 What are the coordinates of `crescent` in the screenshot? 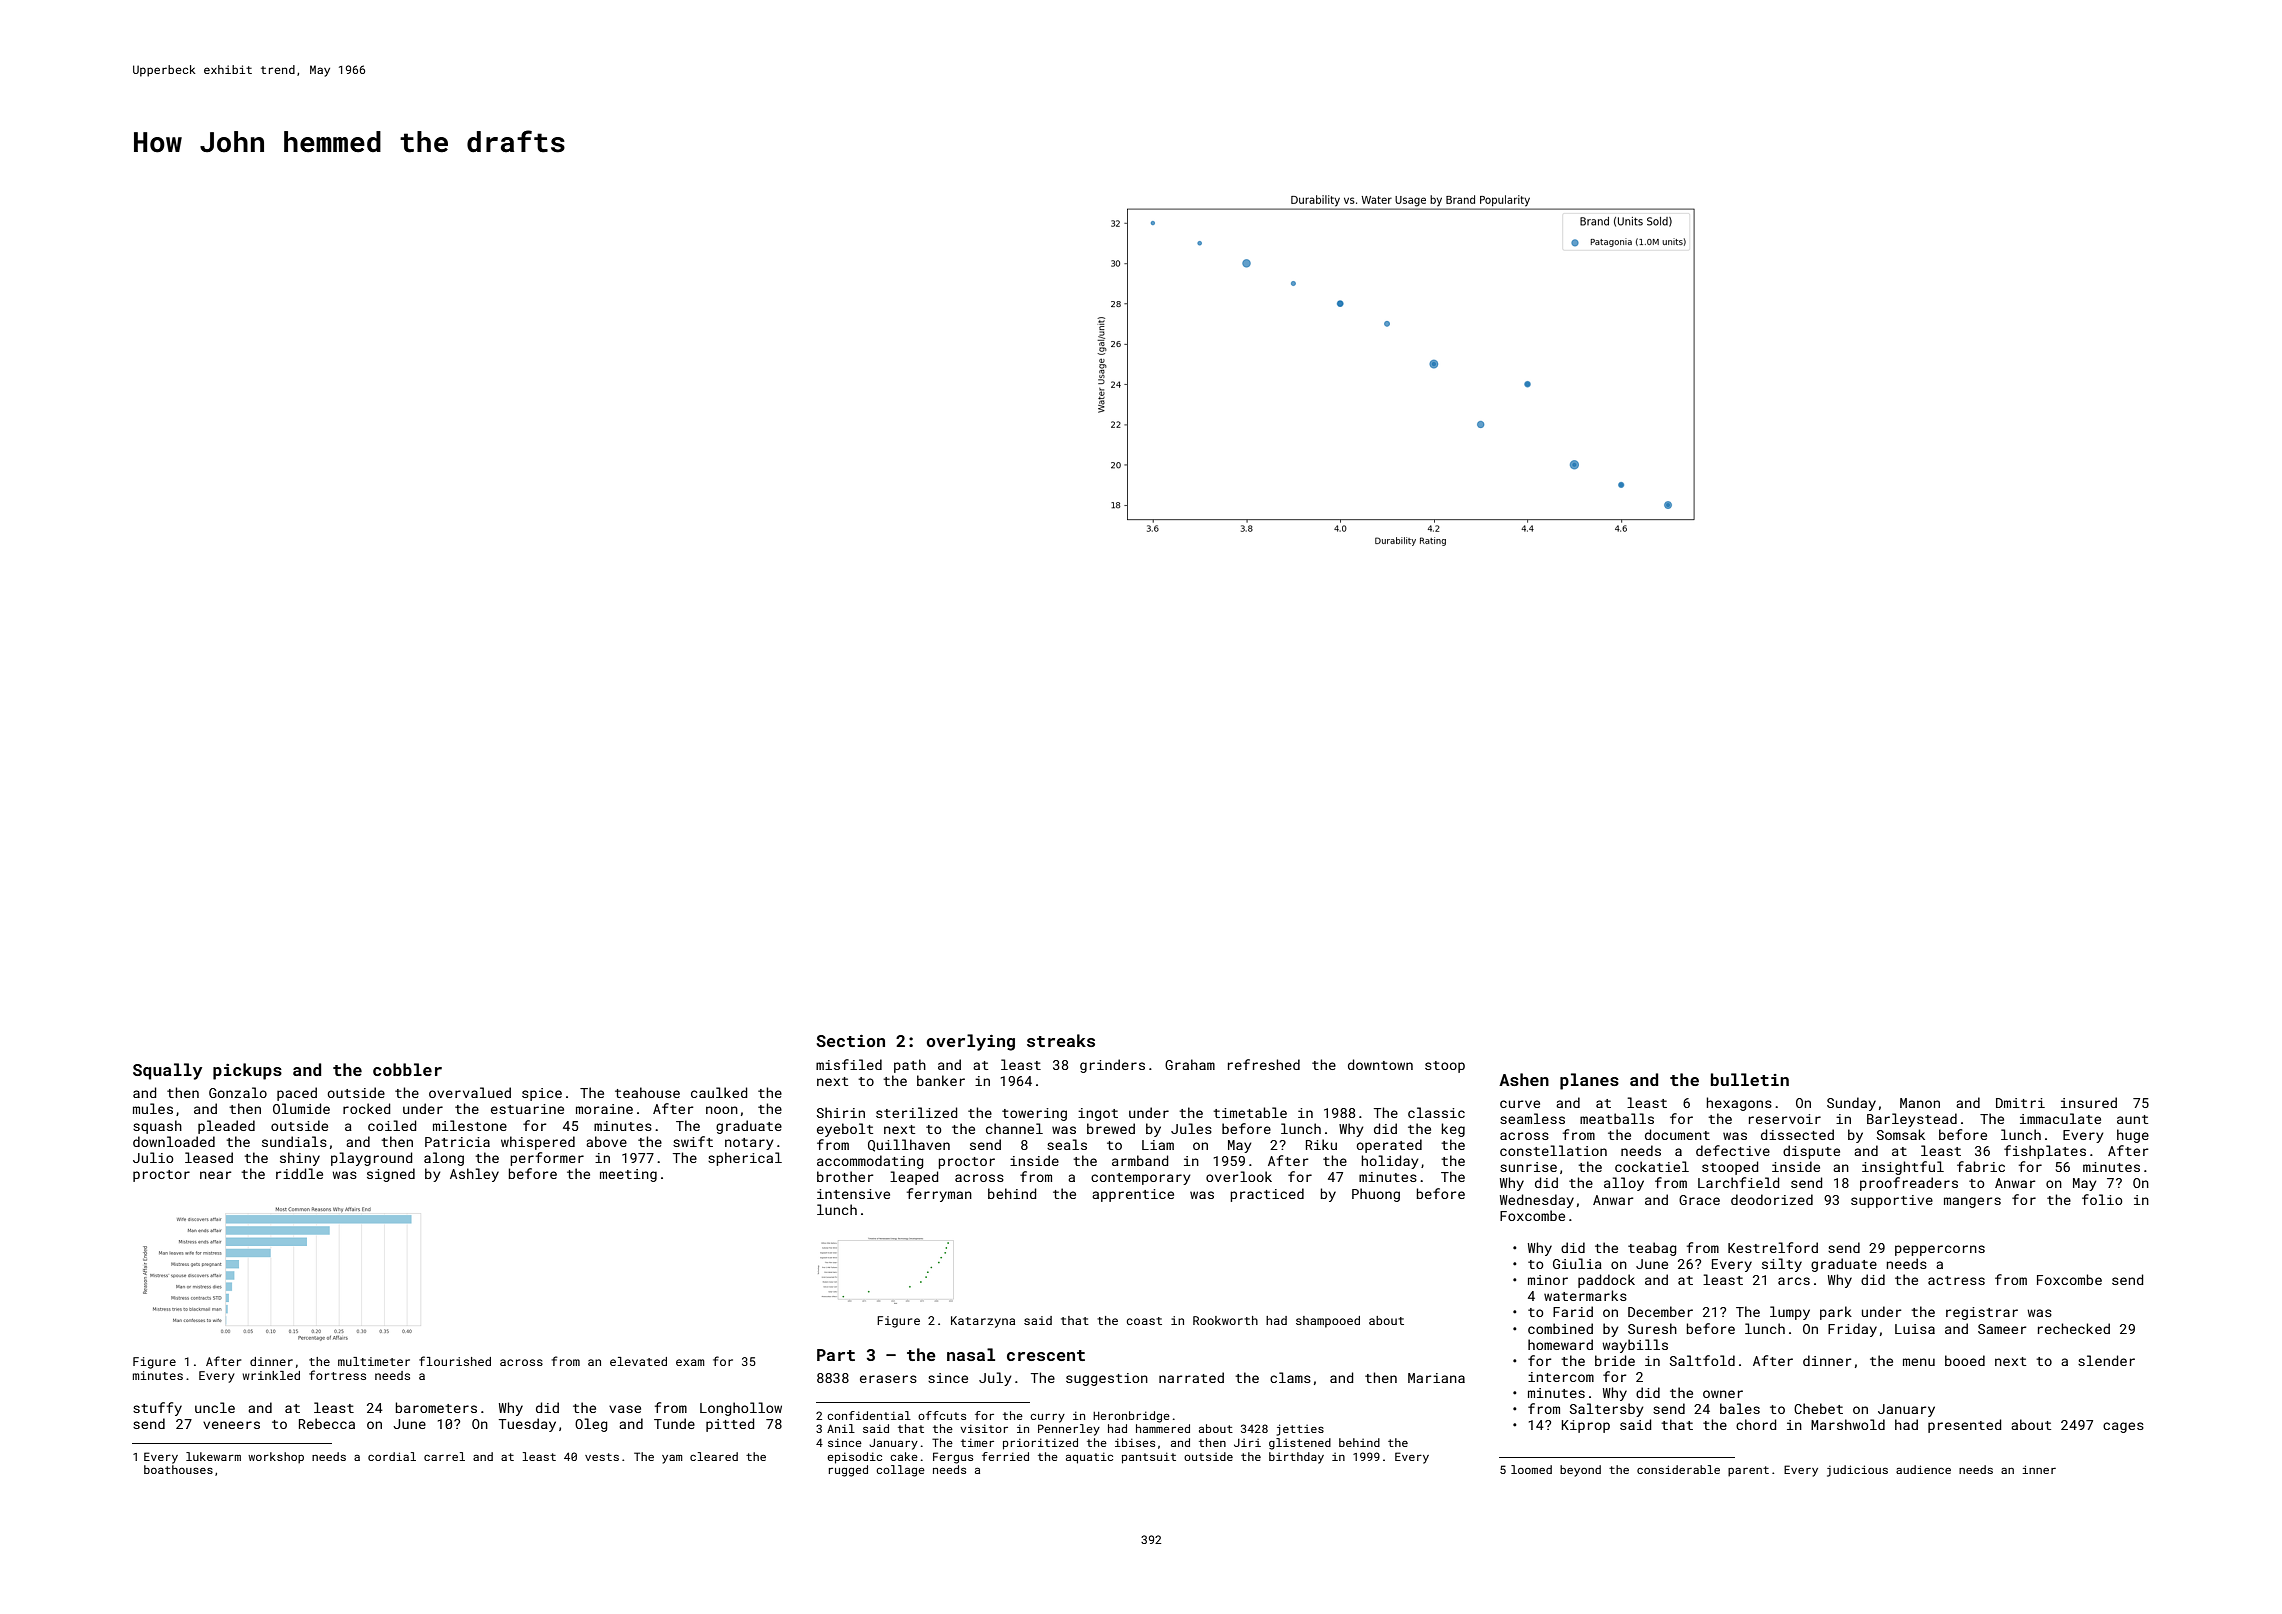 It's located at (1046, 1355).
